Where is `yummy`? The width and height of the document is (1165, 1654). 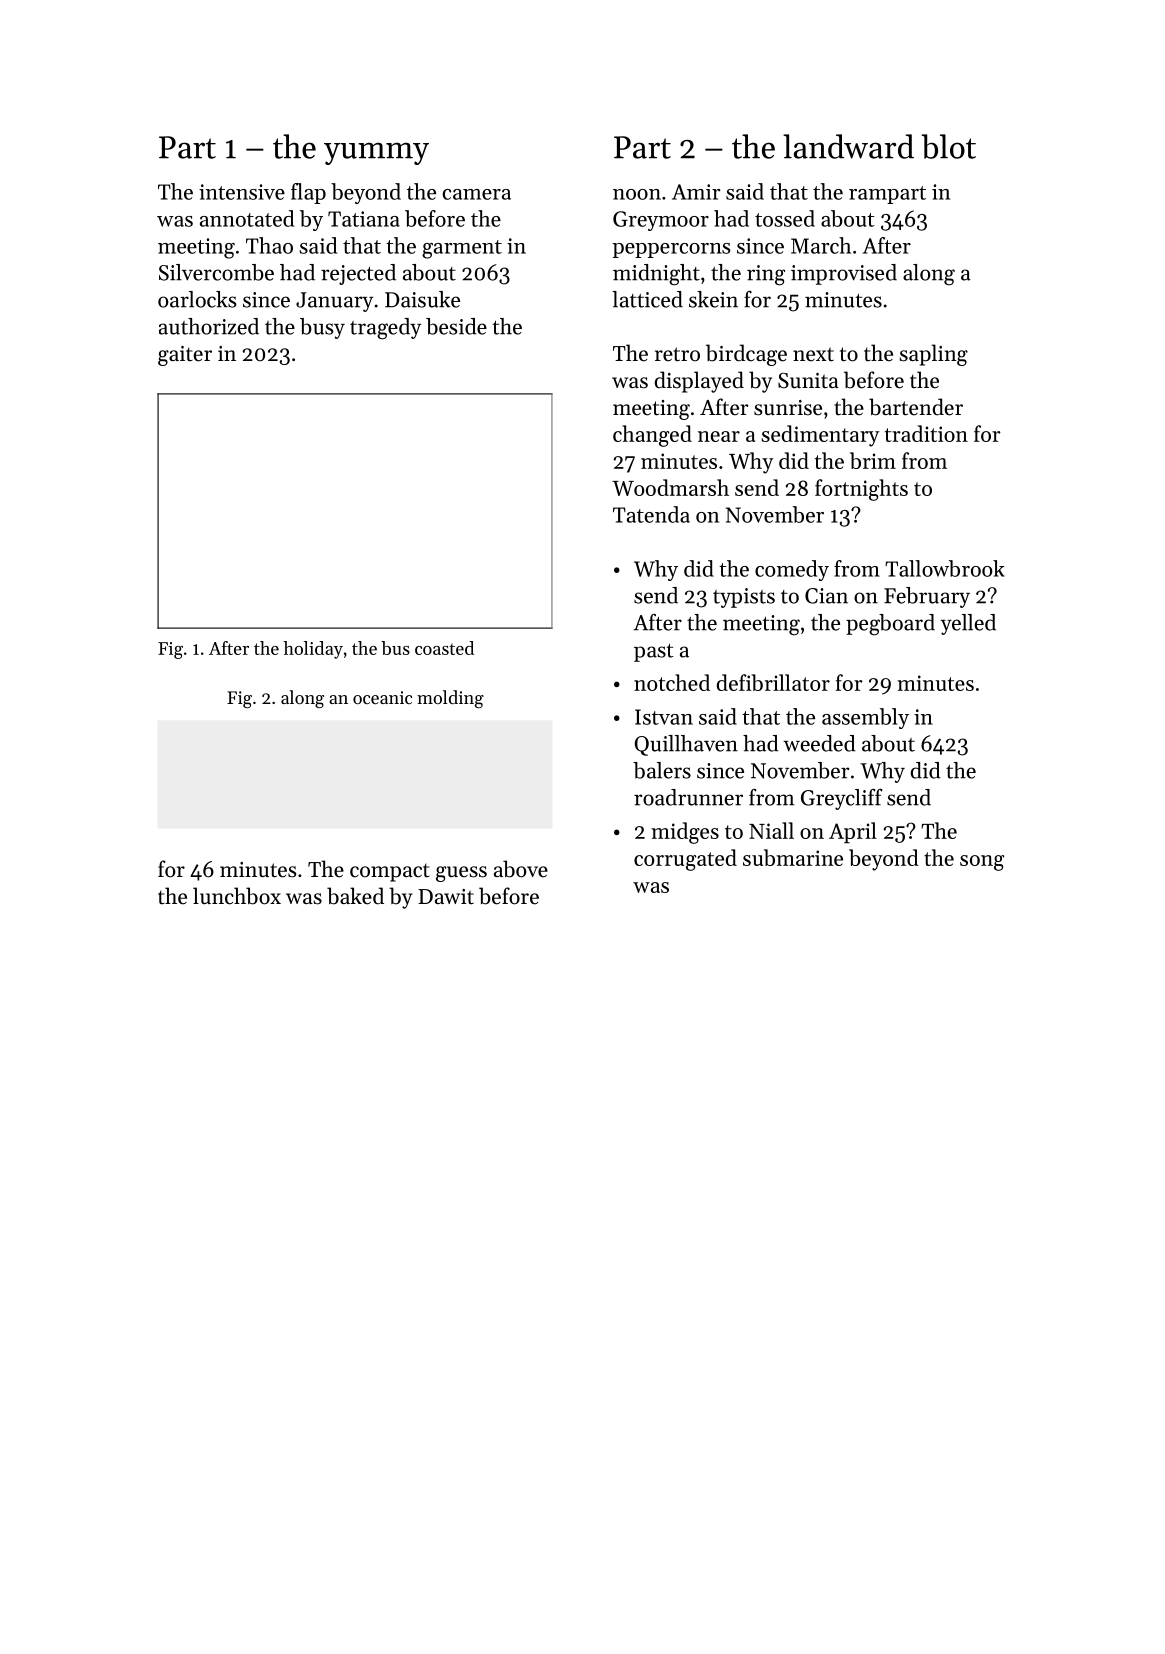
yummy is located at coordinates (376, 153).
